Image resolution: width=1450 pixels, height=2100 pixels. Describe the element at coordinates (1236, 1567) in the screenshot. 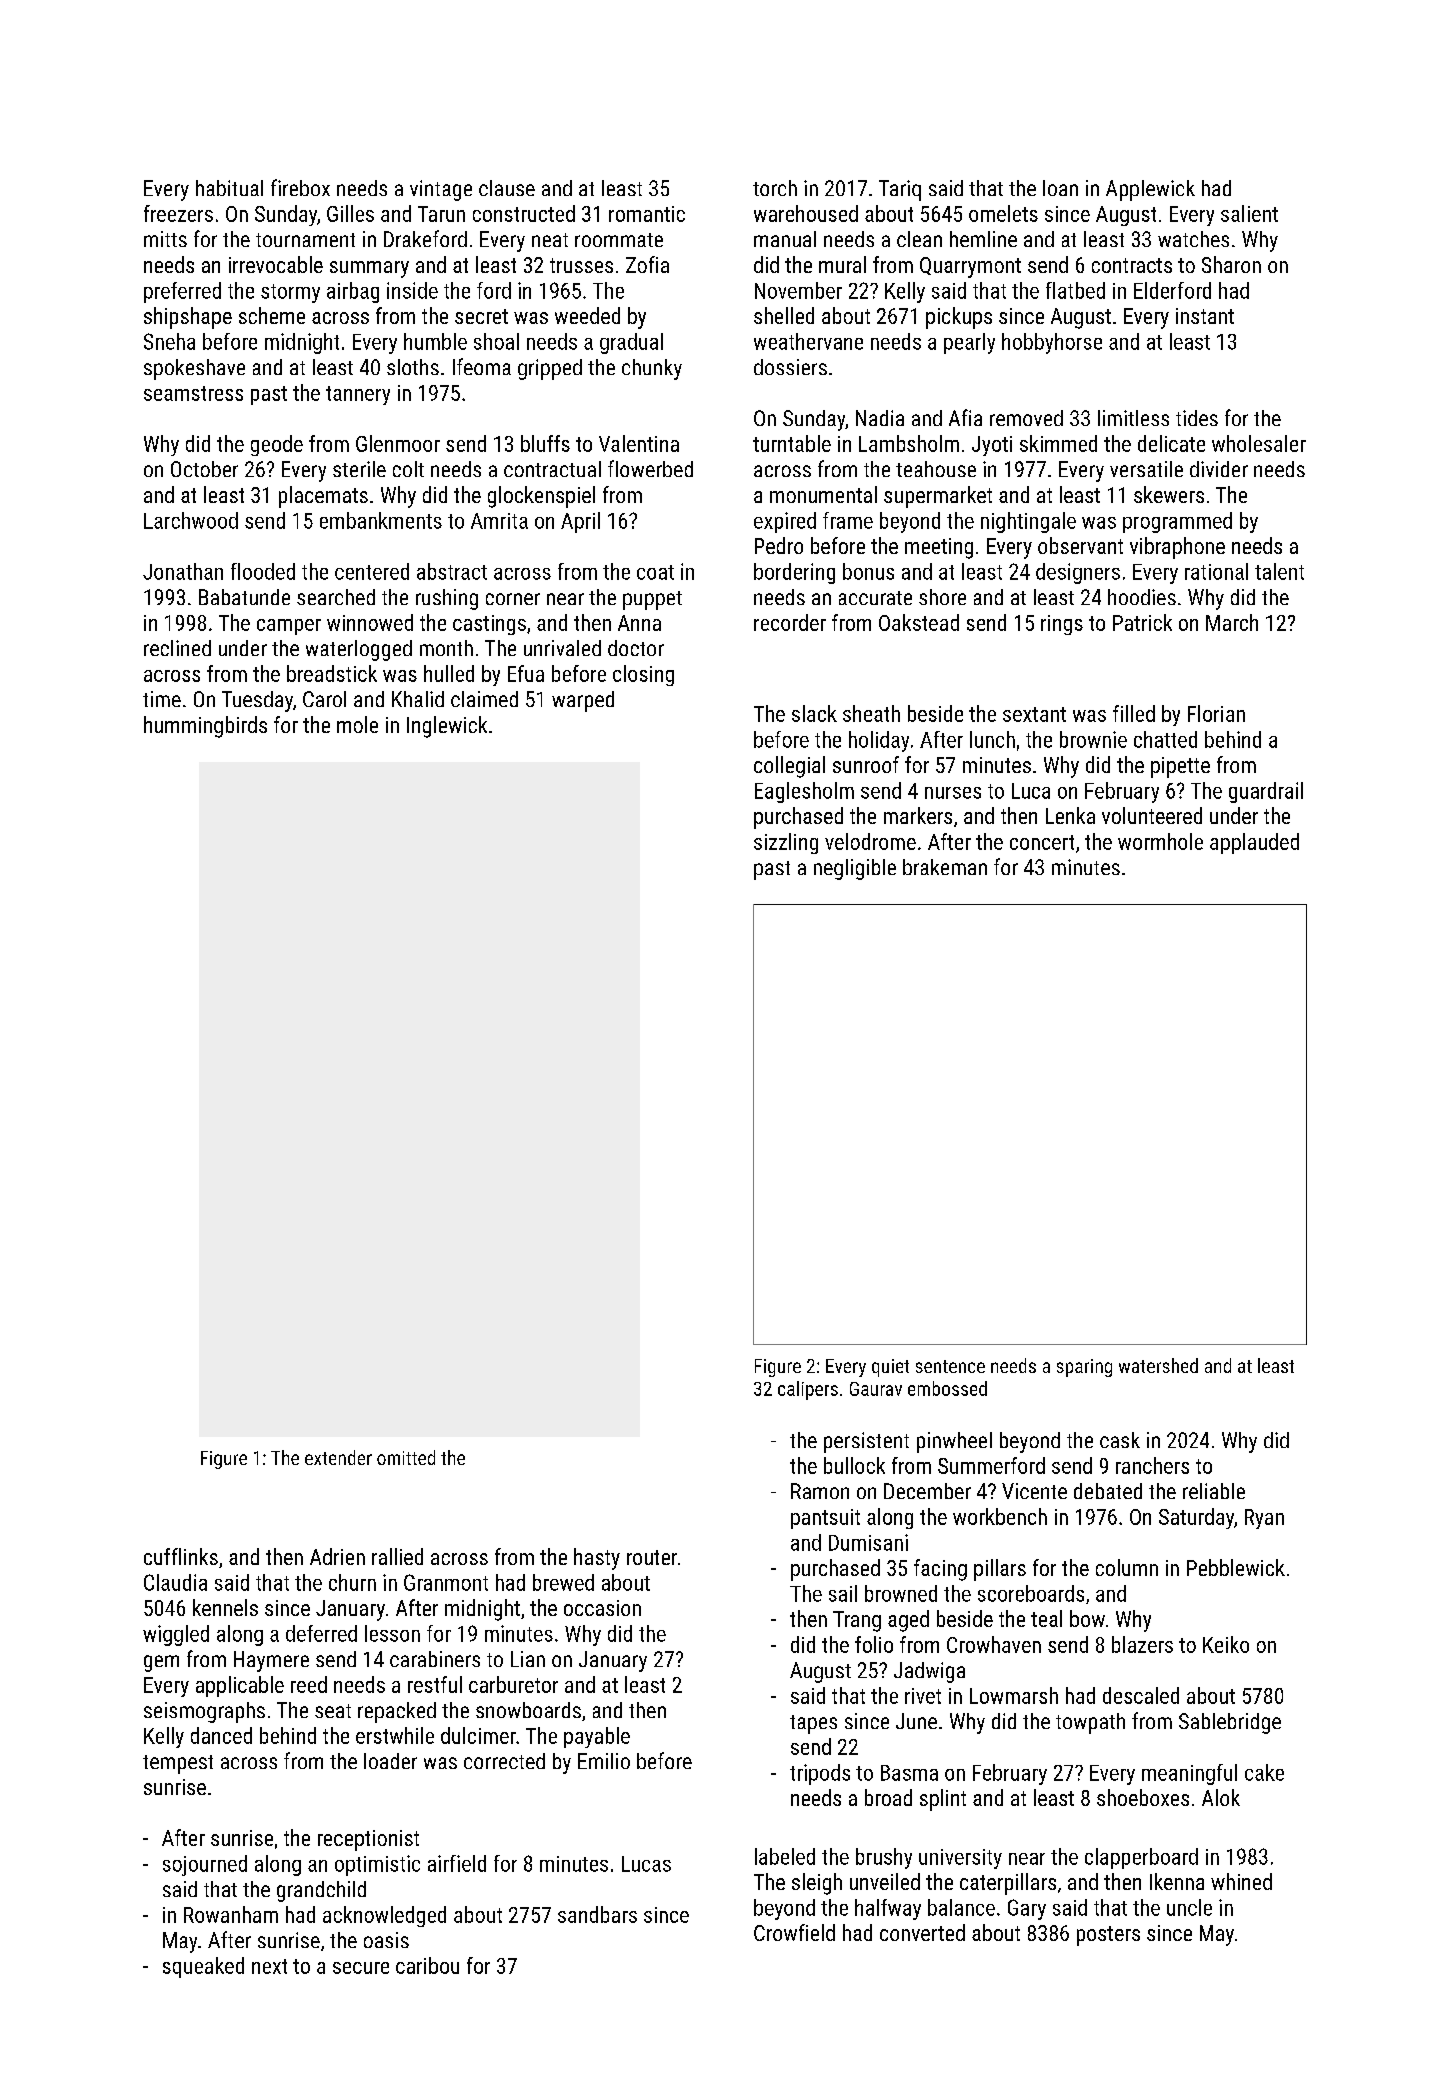

I see `Pebblewick` at that location.
